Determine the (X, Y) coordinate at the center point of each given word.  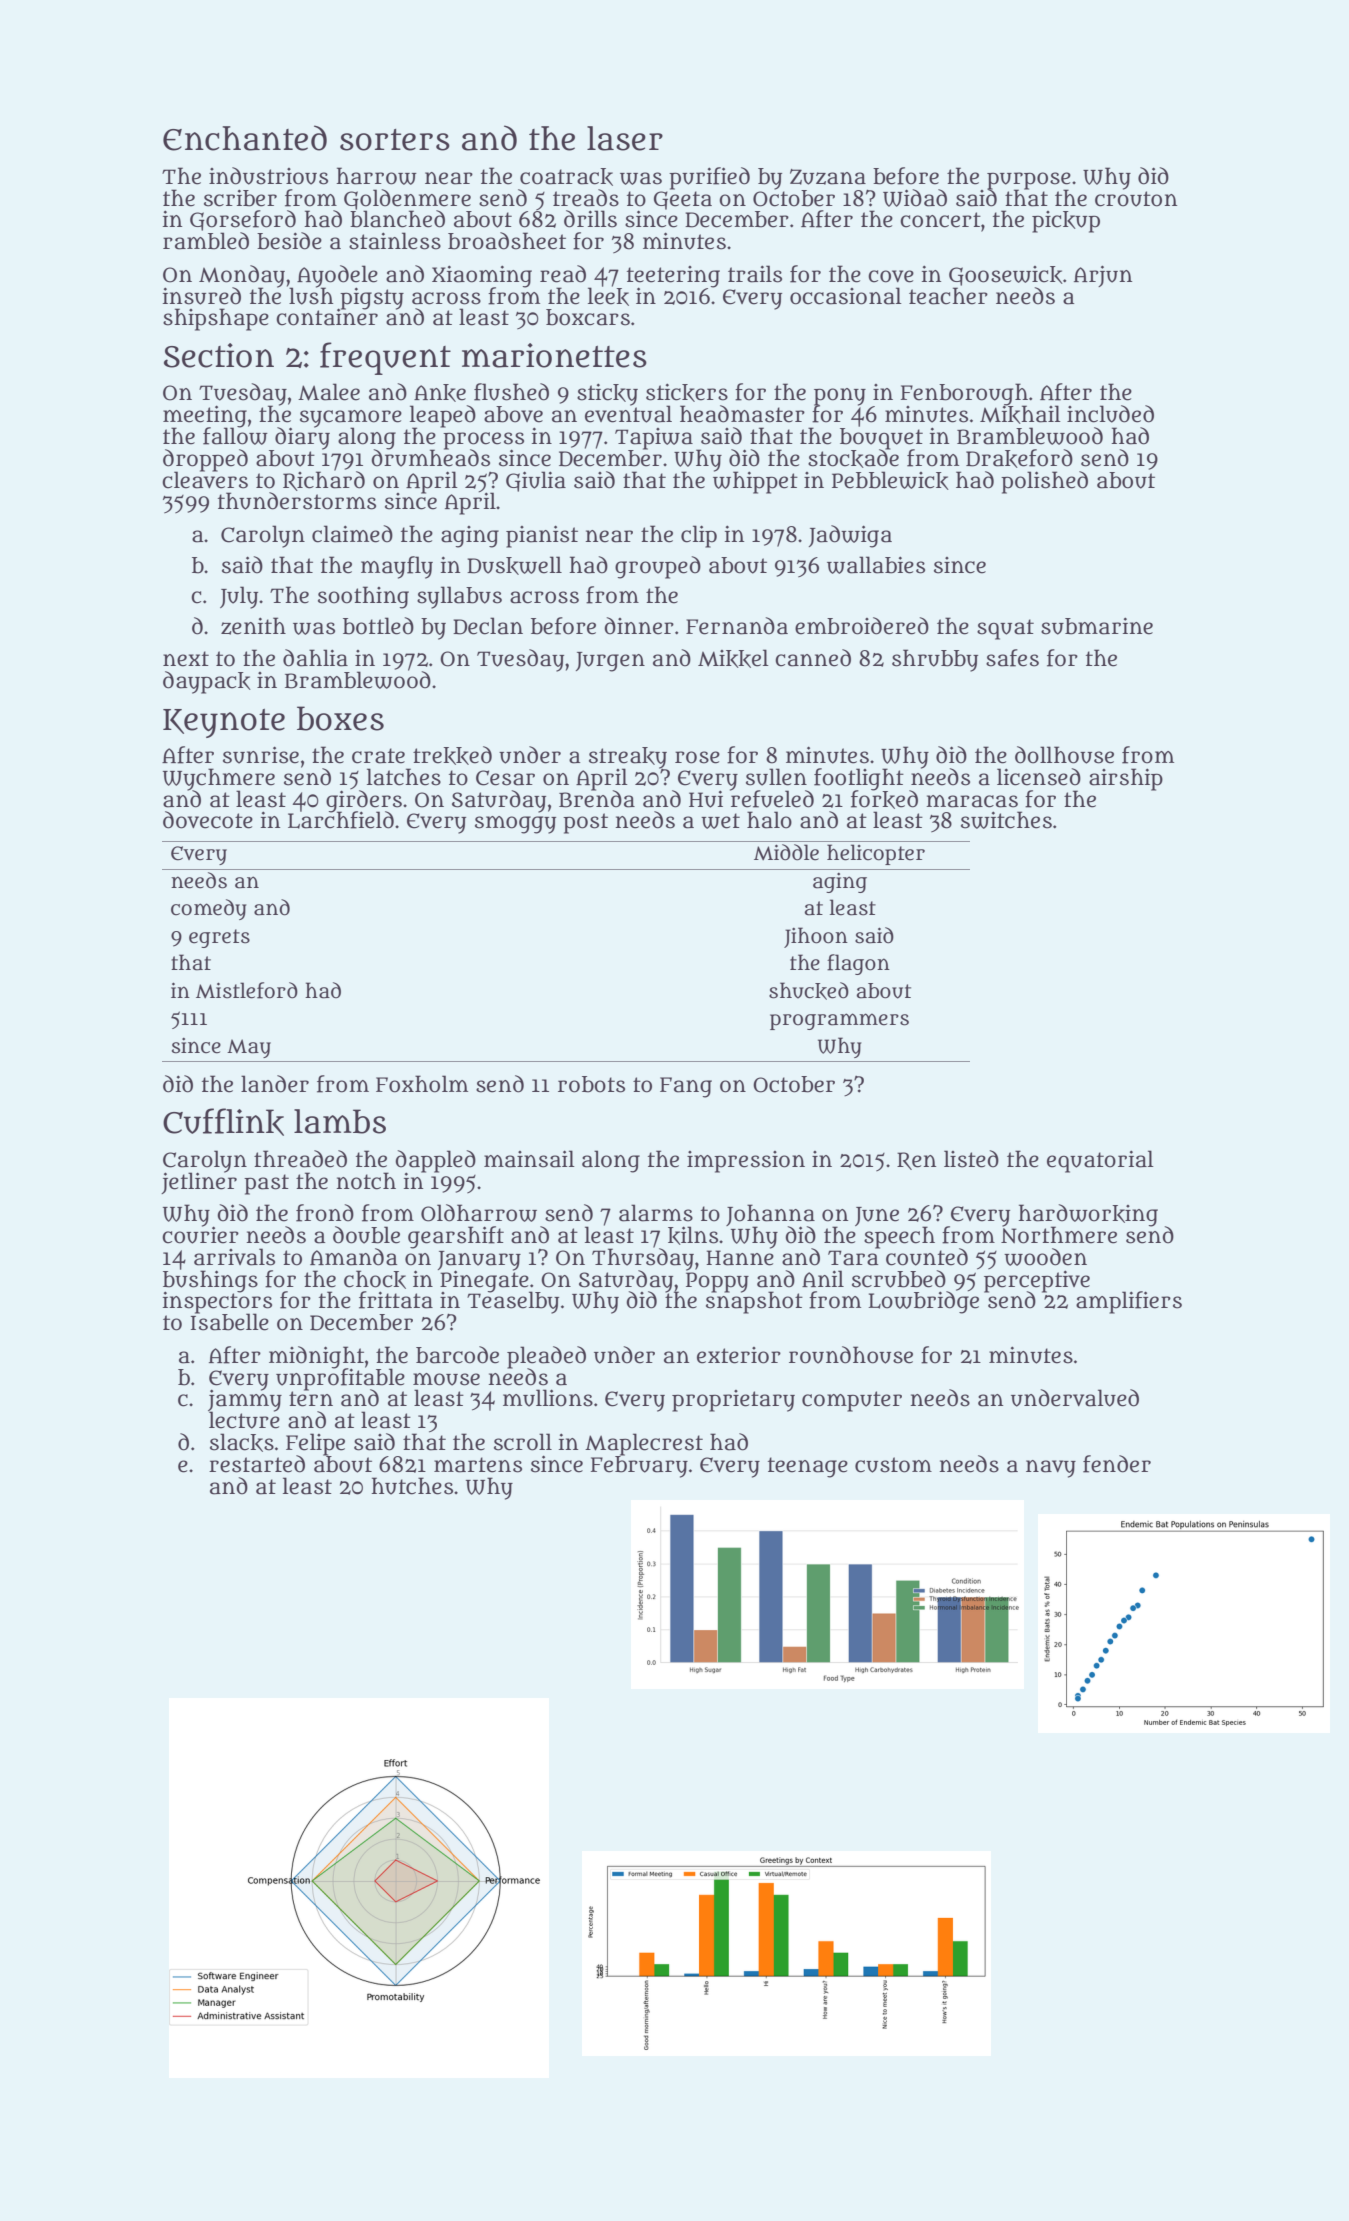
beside (289, 241)
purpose (1029, 180)
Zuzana (828, 177)
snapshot (754, 1303)
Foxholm (422, 1084)
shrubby (935, 660)
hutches (412, 1486)
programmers (839, 1021)
